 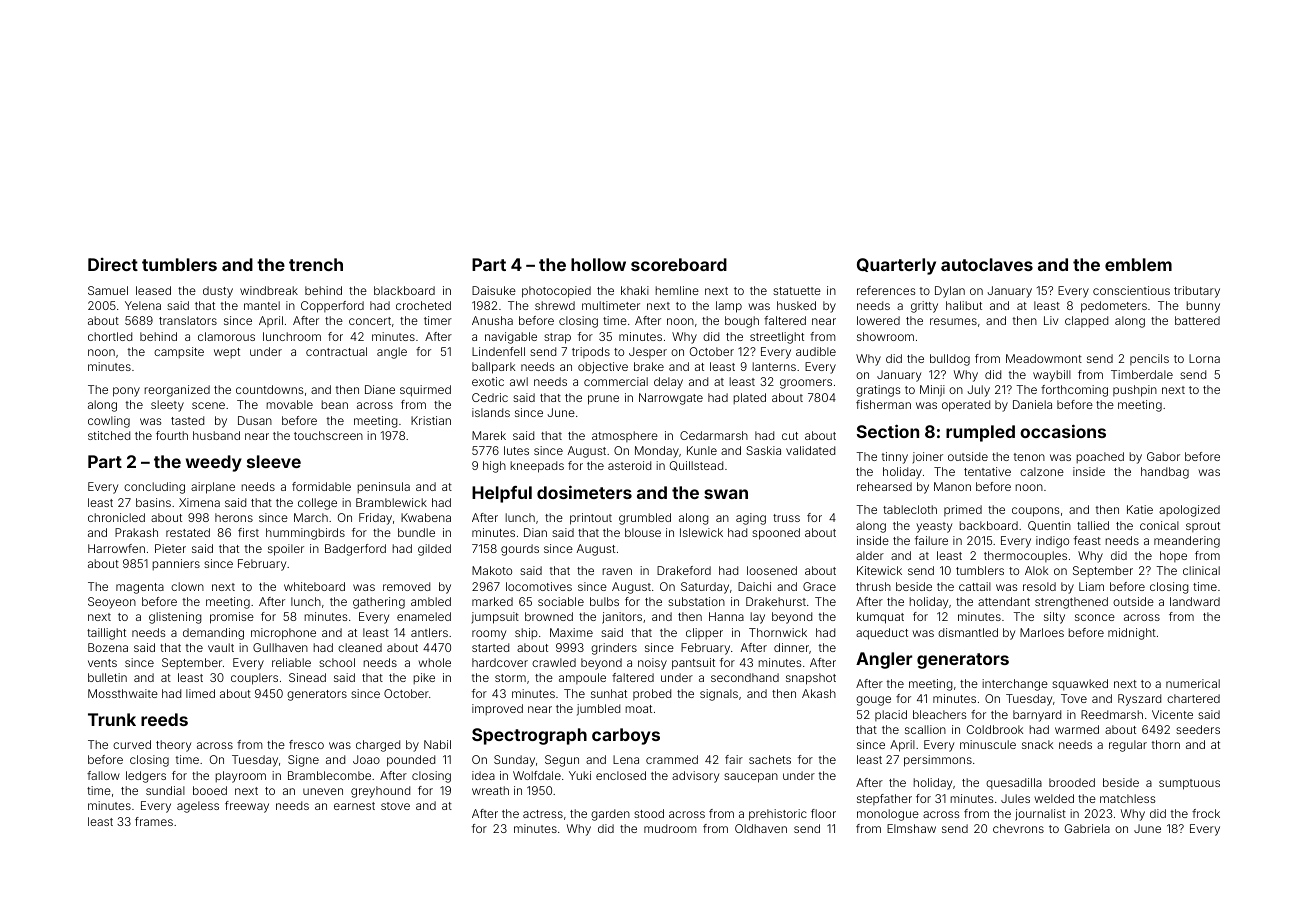 What do you see at coordinates (354, 806) in the image?
I see `earnest` at bounding box center [354, 806].
